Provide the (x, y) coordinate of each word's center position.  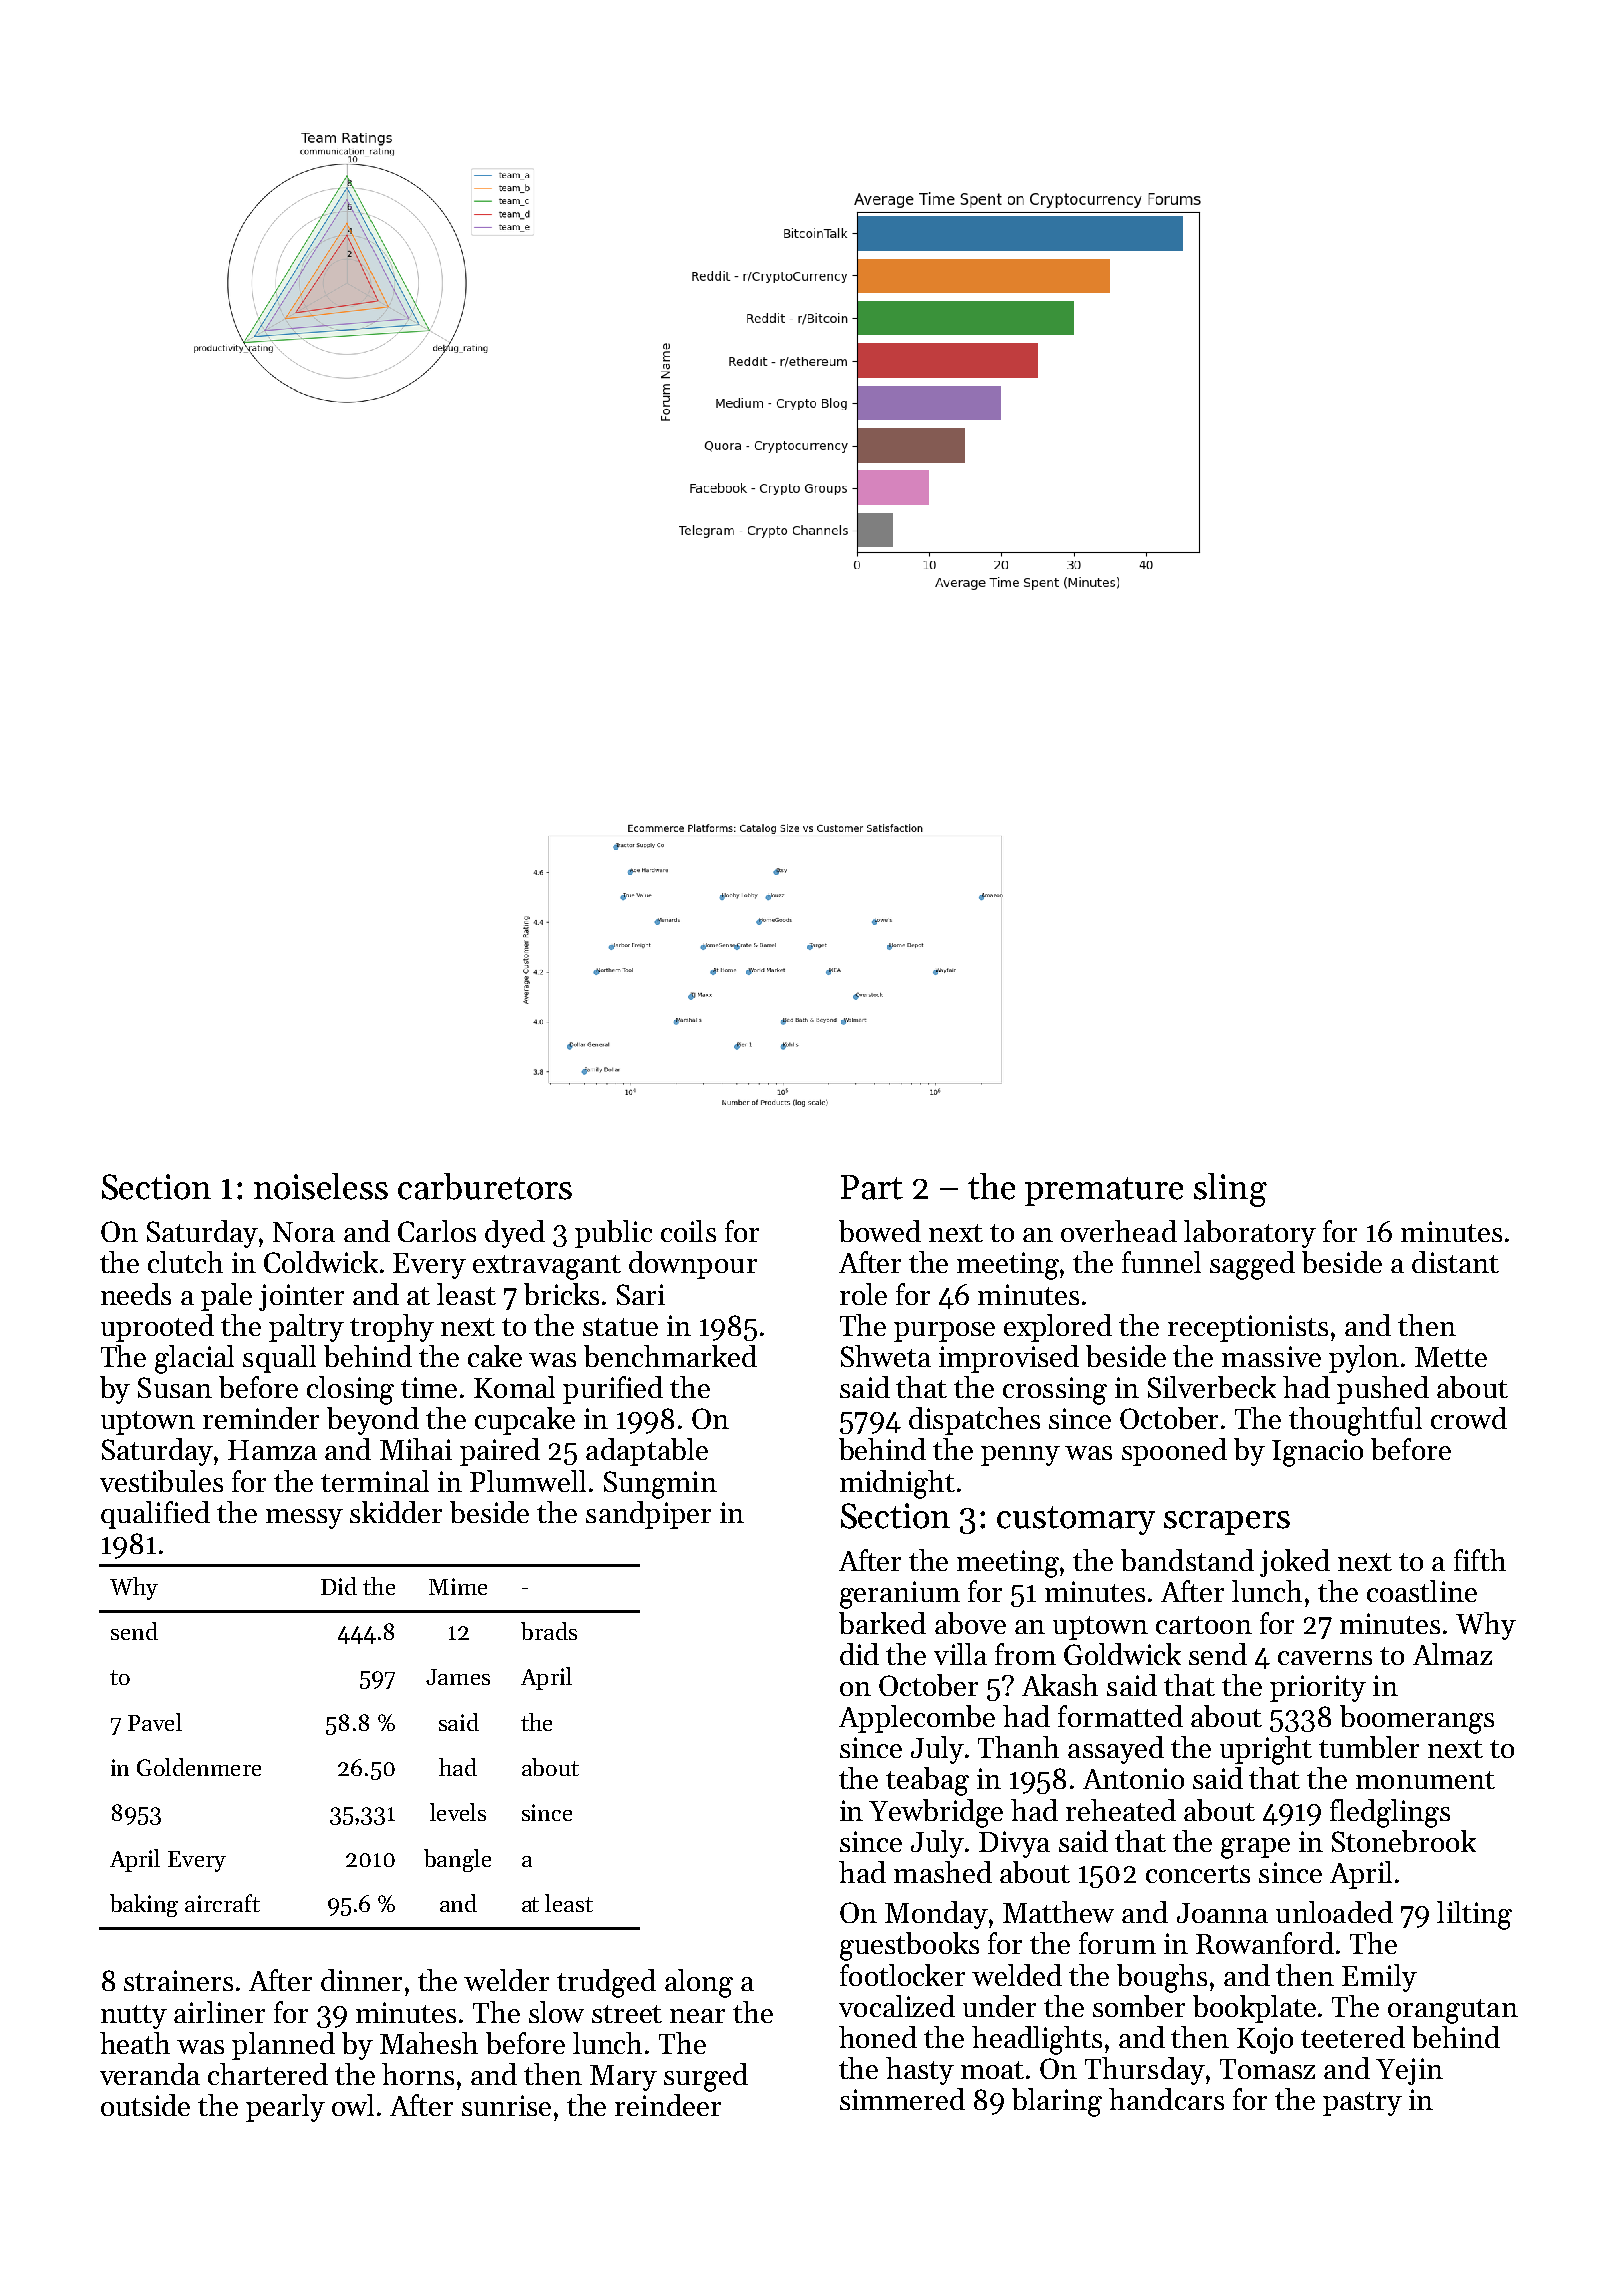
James (458, 1677)
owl (353, 2105)
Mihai (416, 1449)
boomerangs (1417, 1719)
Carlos (437, 1231)
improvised (1009, 1359)
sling (1230, 1190)
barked (882, 1623)
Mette (1451, 1357)
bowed (880, 1231)
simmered (902, 2099)
